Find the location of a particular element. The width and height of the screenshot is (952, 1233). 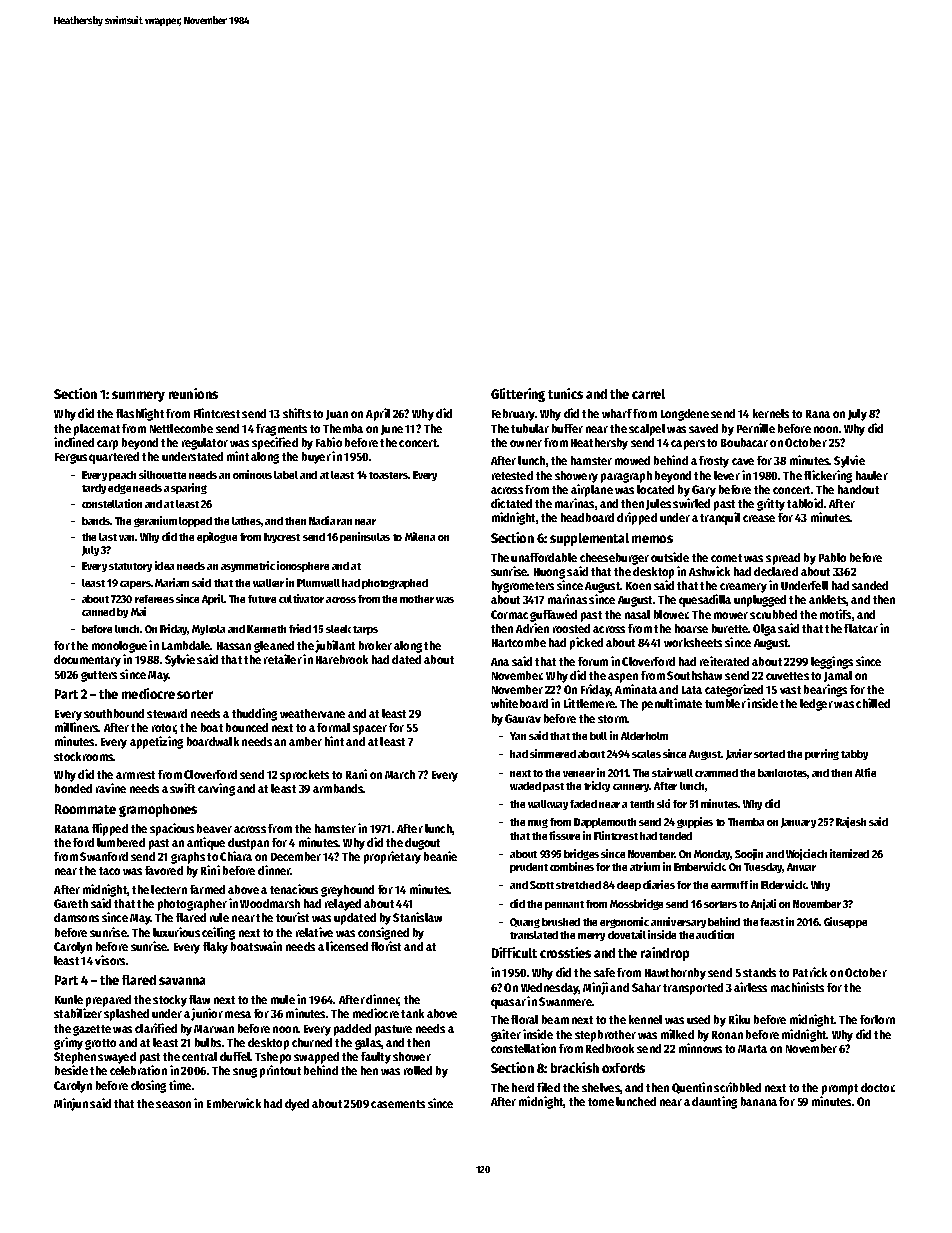

airplane is located at coordinates (592, 490).
